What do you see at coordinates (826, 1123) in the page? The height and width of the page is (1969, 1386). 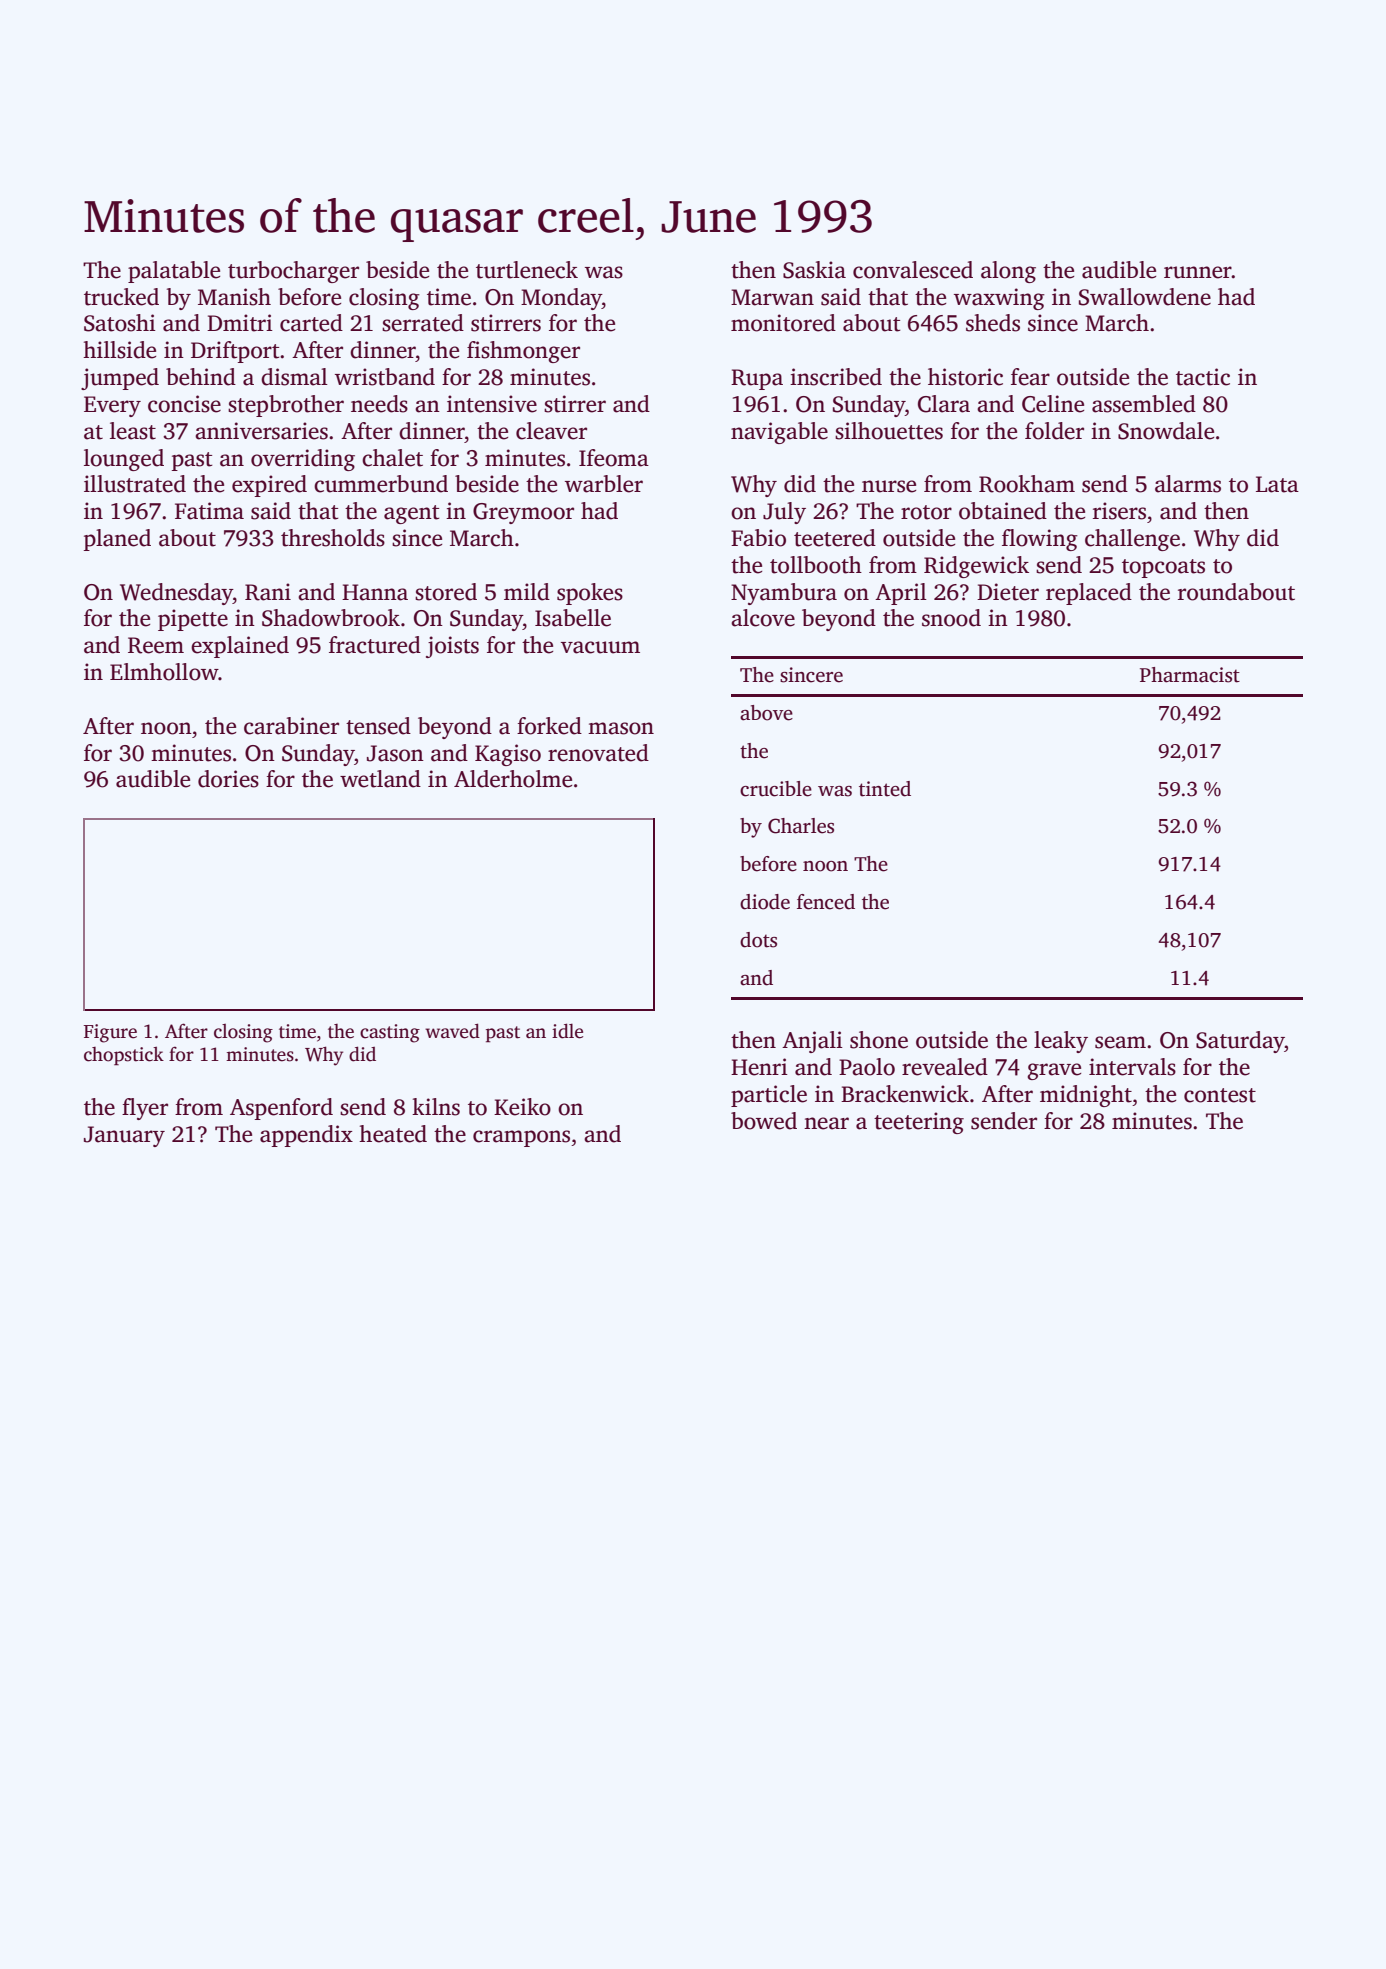 I see `near` at bounding box center [826, 1123].
